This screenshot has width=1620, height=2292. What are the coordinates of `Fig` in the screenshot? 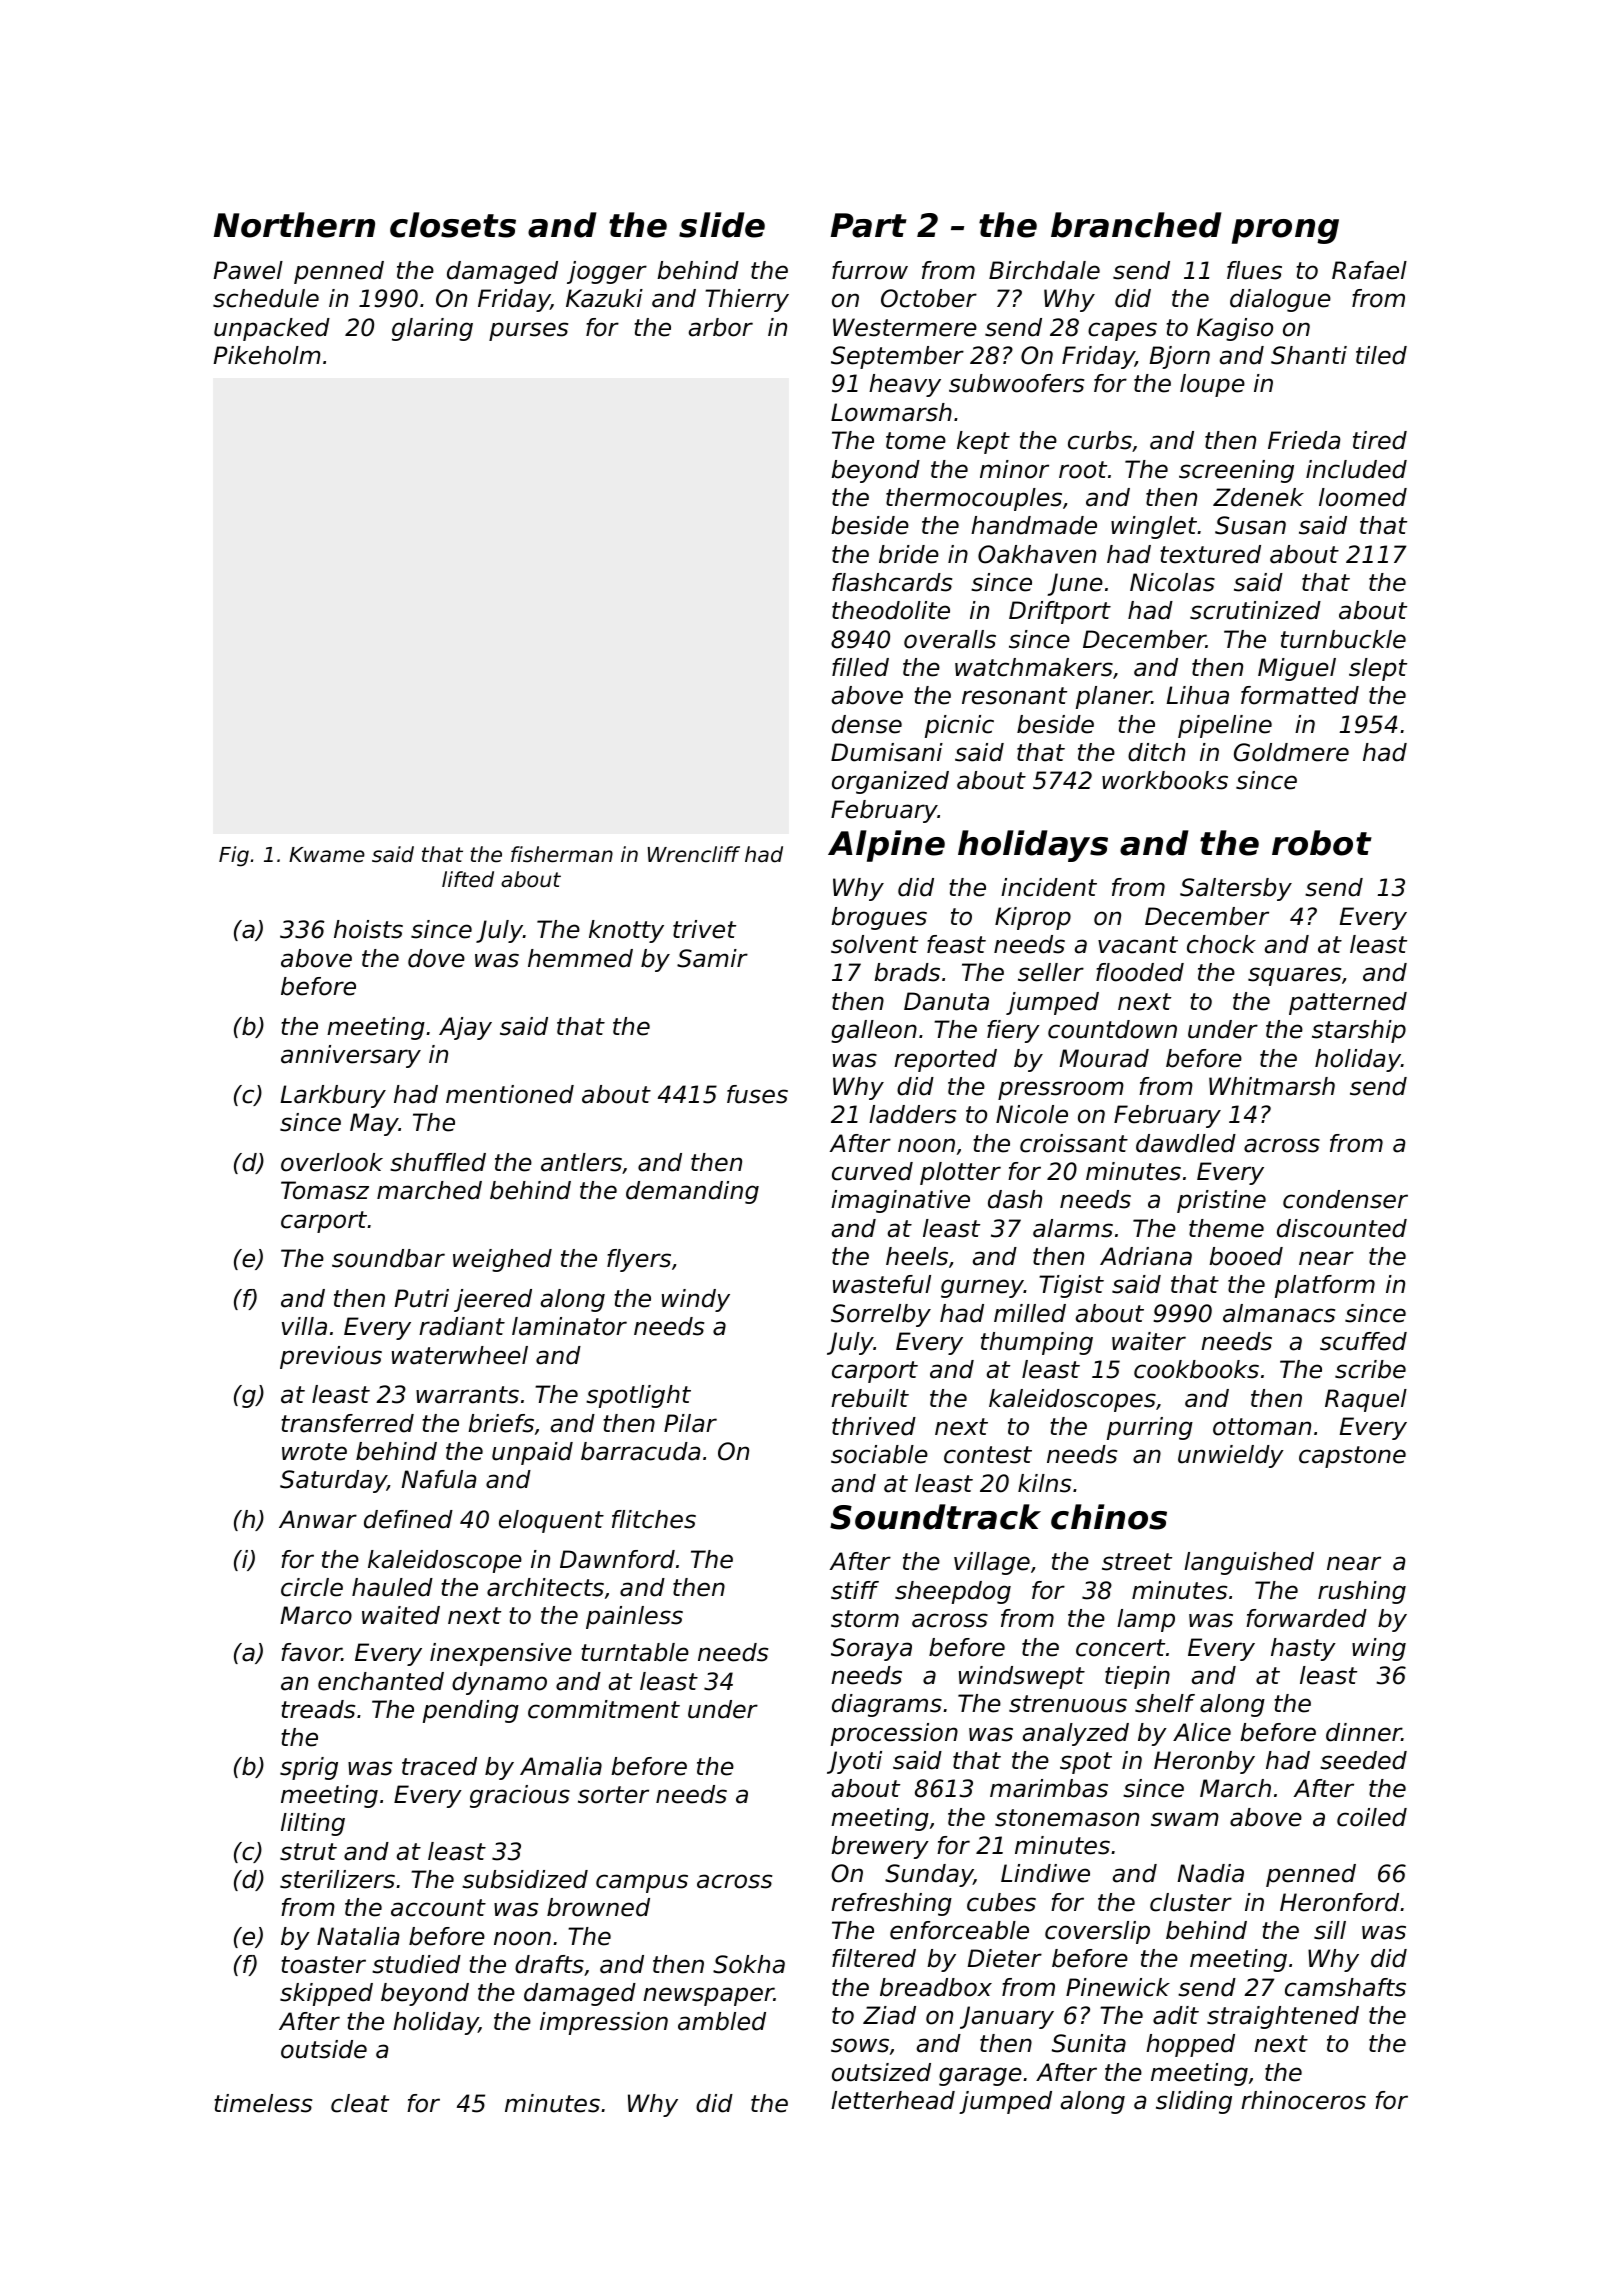 It's located at (234, 856).
